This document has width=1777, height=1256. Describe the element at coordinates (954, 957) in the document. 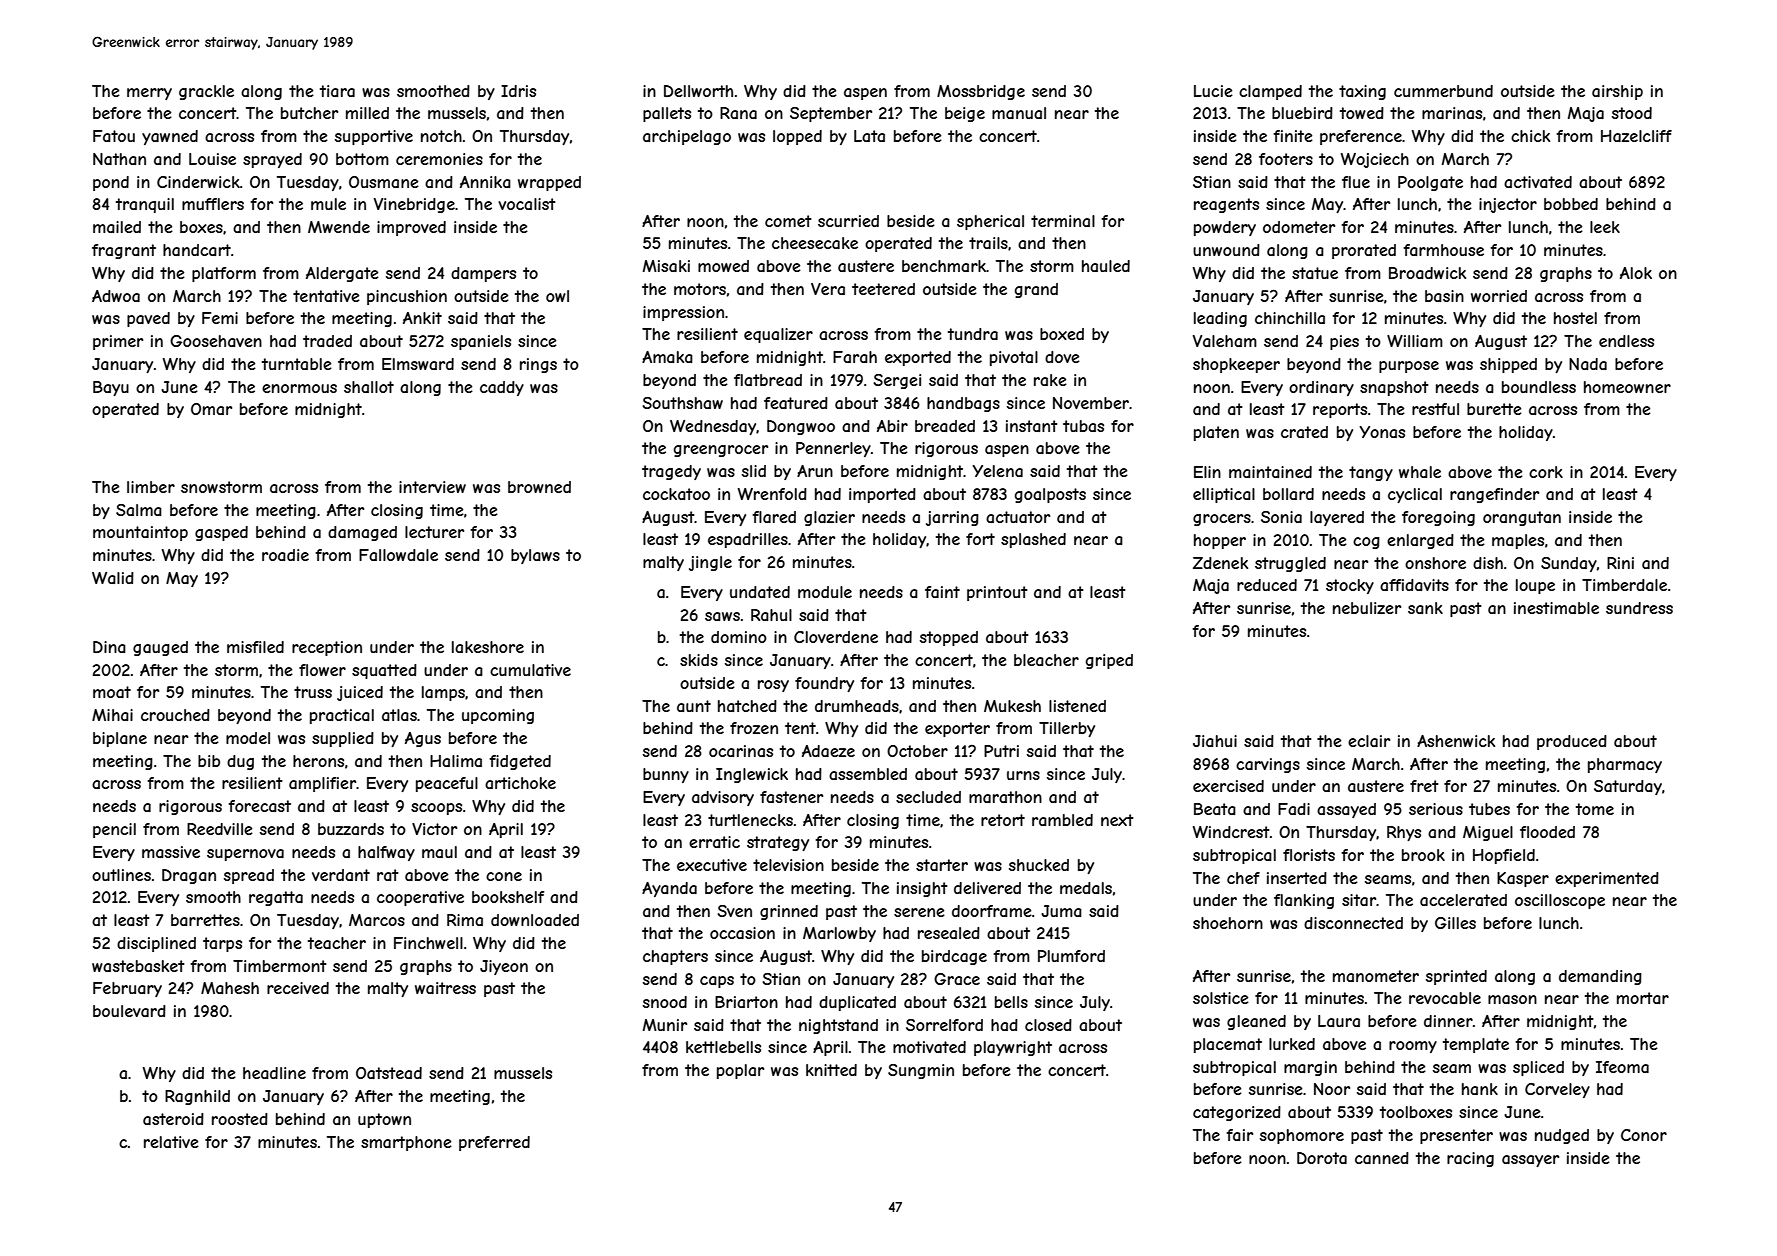

I see `birdcage` at that location.
